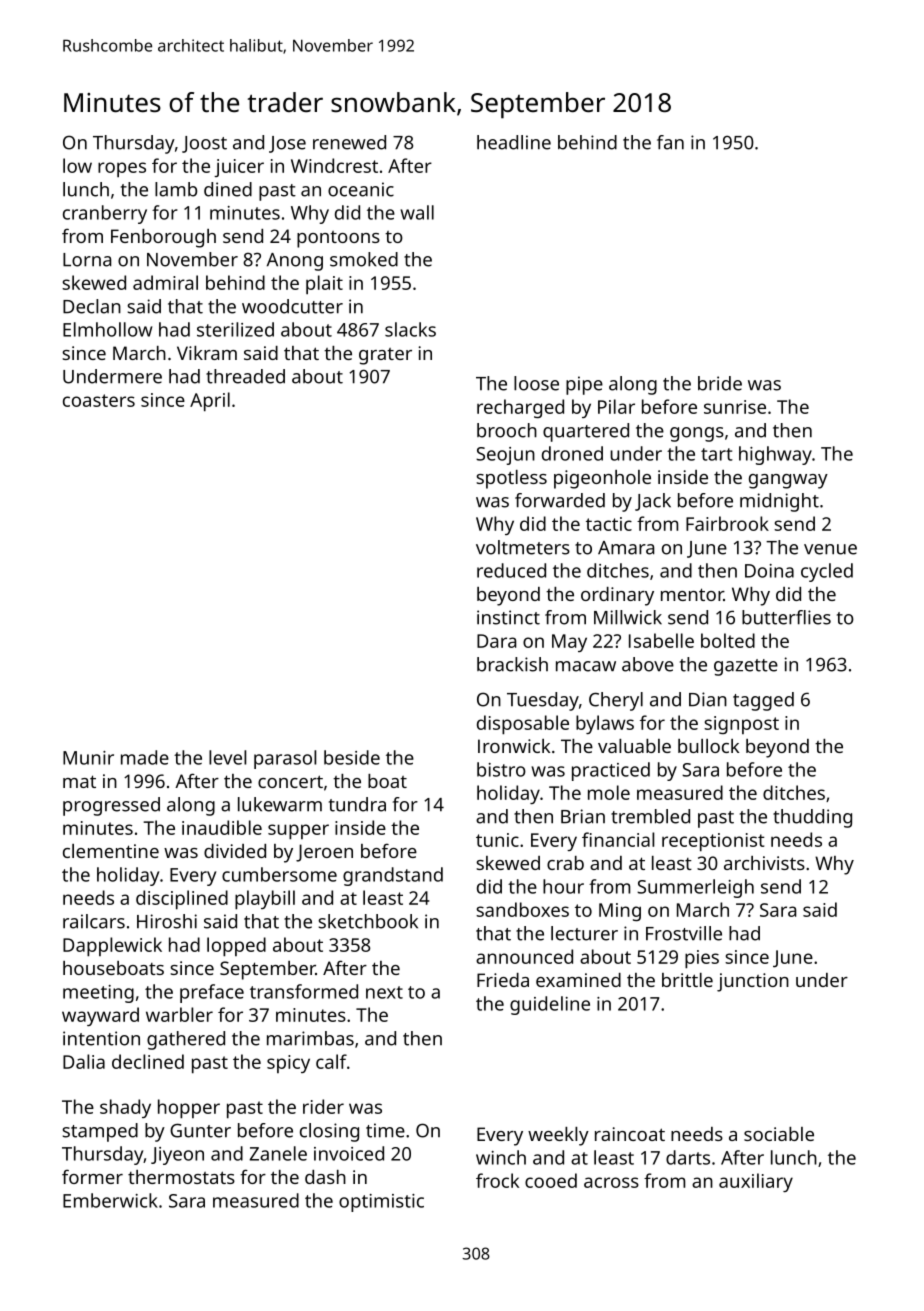  Describe the element at coordinates (507, 430) in the document. I see `brooch` at that location.
